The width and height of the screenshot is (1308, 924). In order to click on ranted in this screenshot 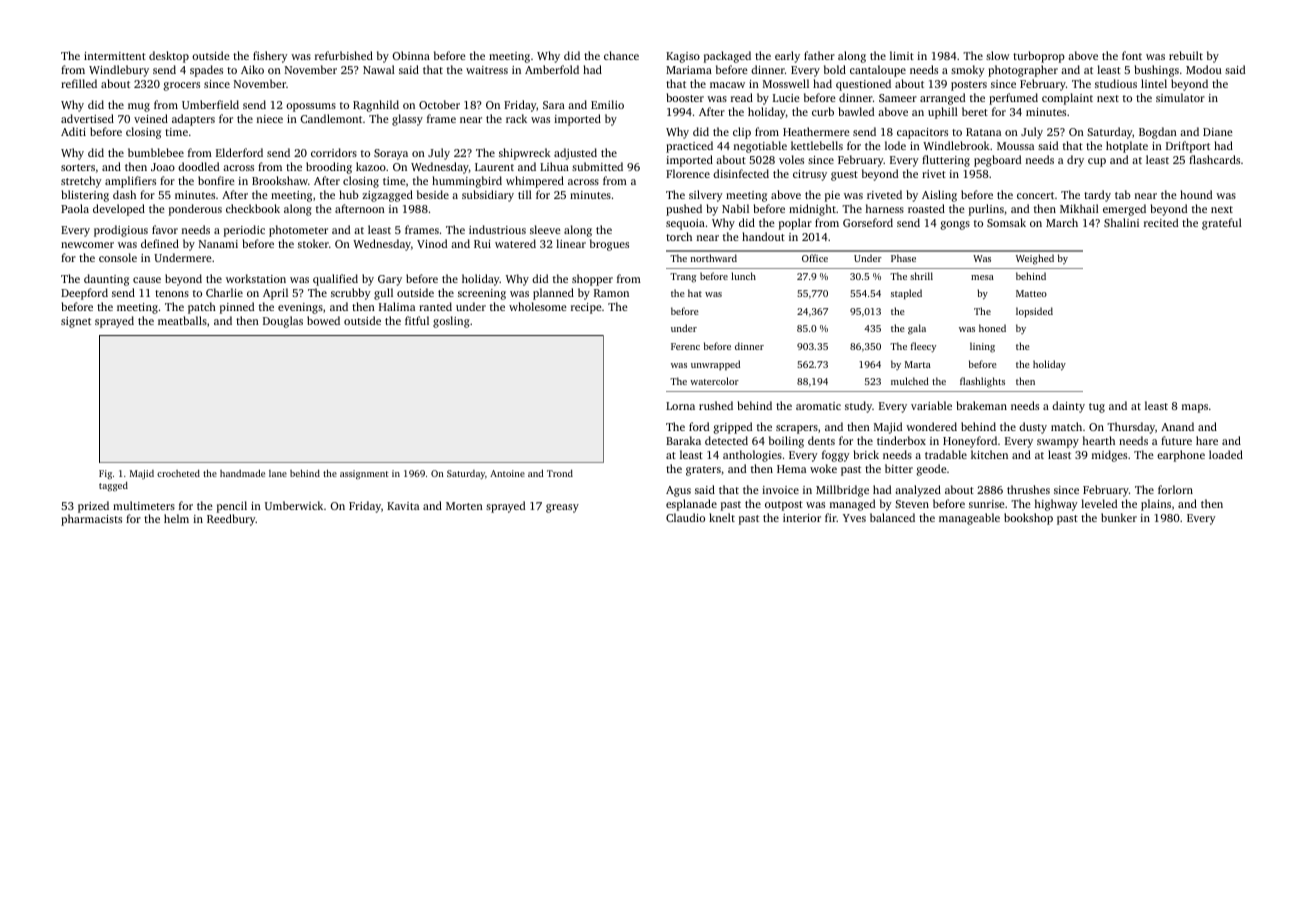, I will do `click(435, 306)`.
